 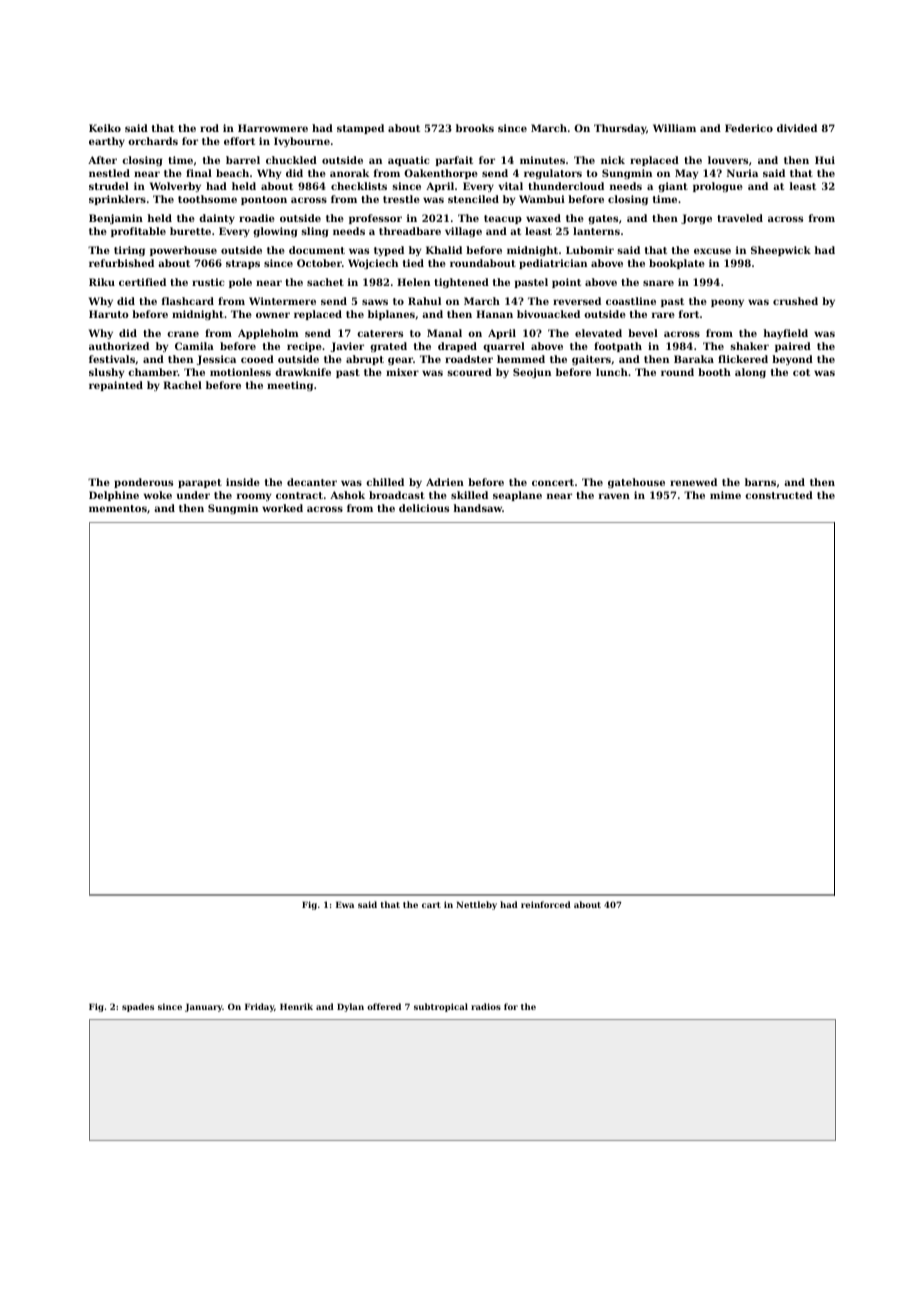 What do you see at coordinates (674, 128) in the image?
I see `William` at bounding box center [674, 128].
